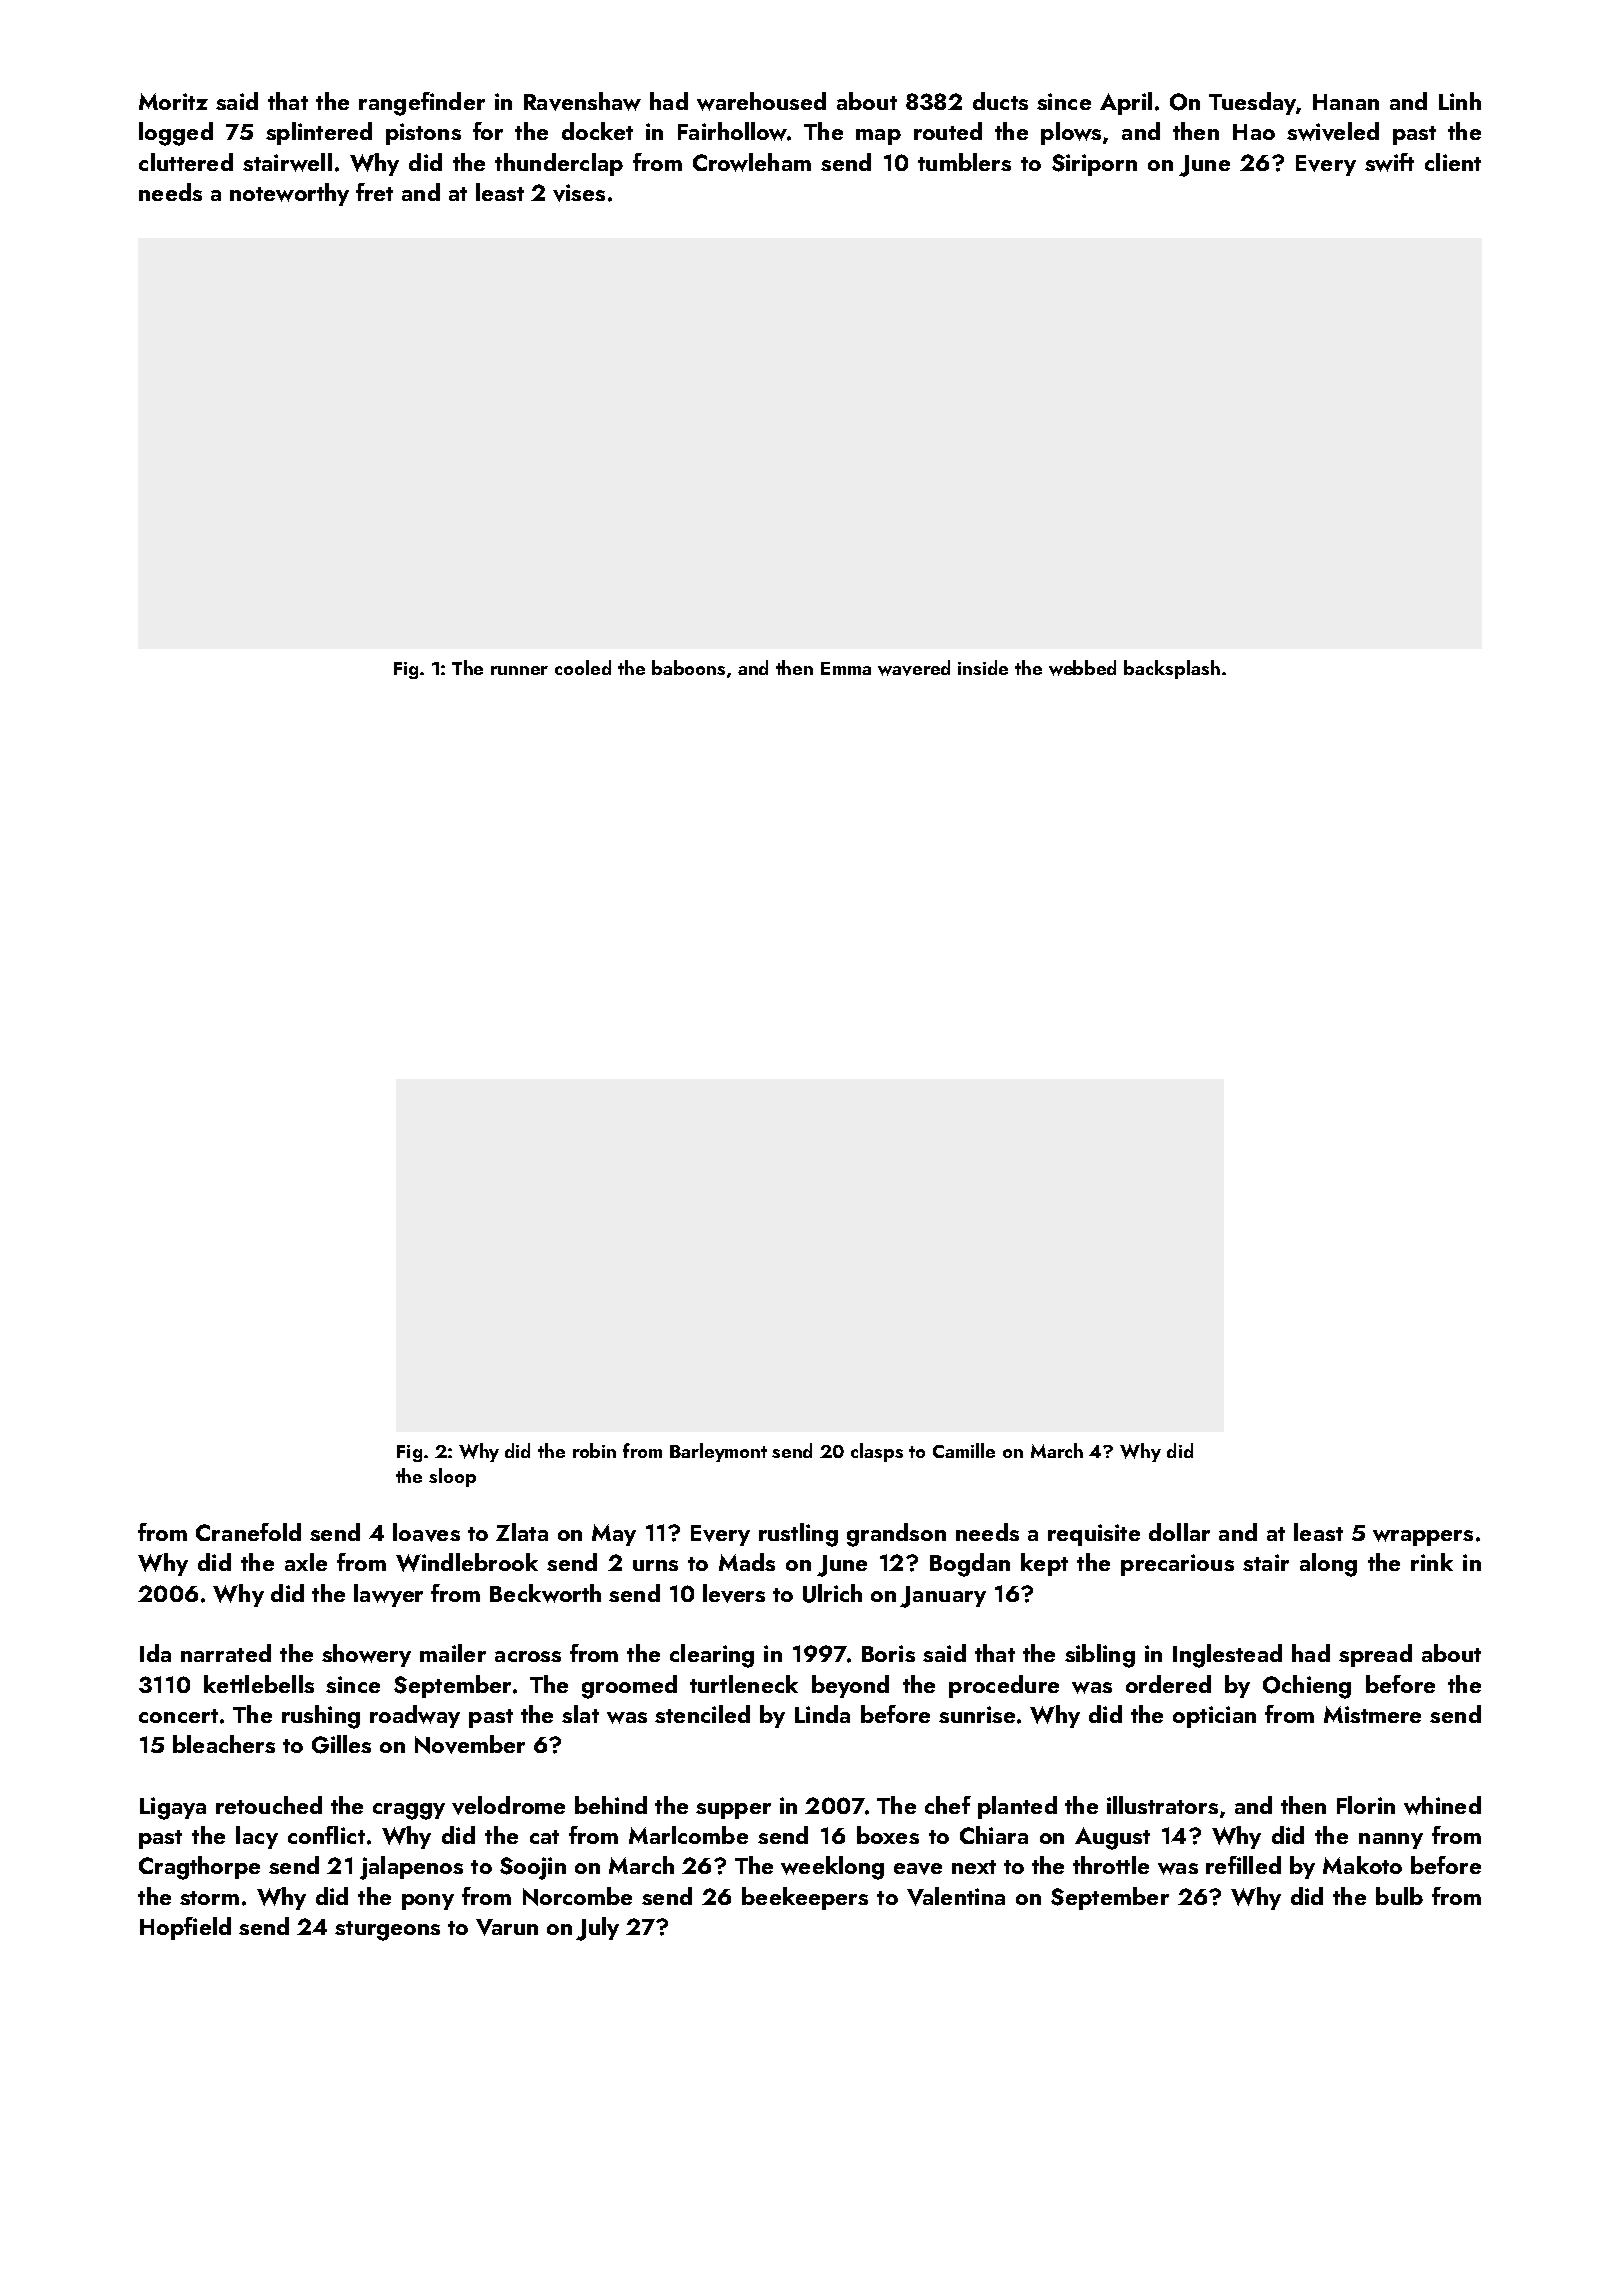  I want to click on rink, so click(1432, 1562).
